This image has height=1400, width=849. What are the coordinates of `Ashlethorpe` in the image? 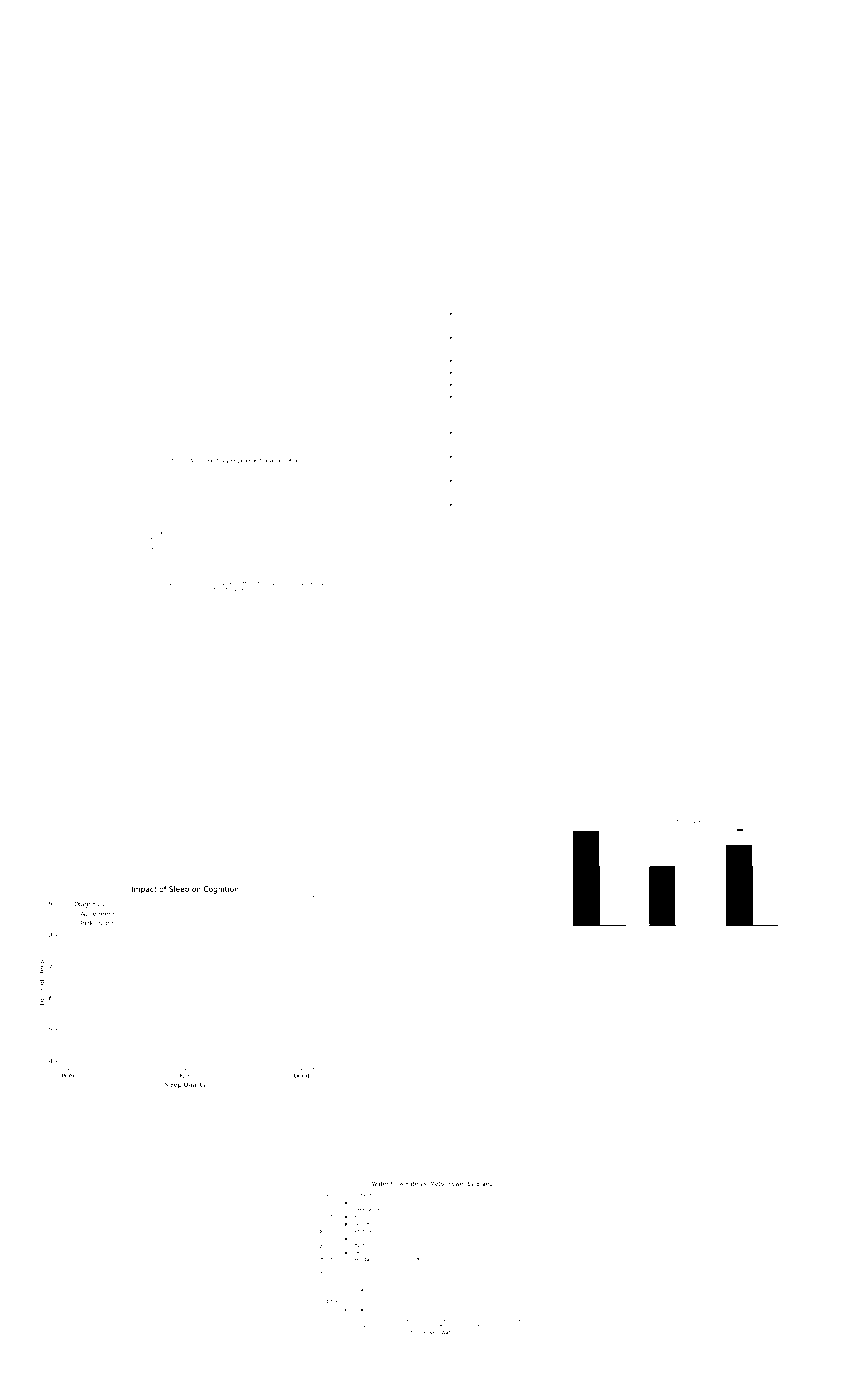 It's located at (225, 166).
